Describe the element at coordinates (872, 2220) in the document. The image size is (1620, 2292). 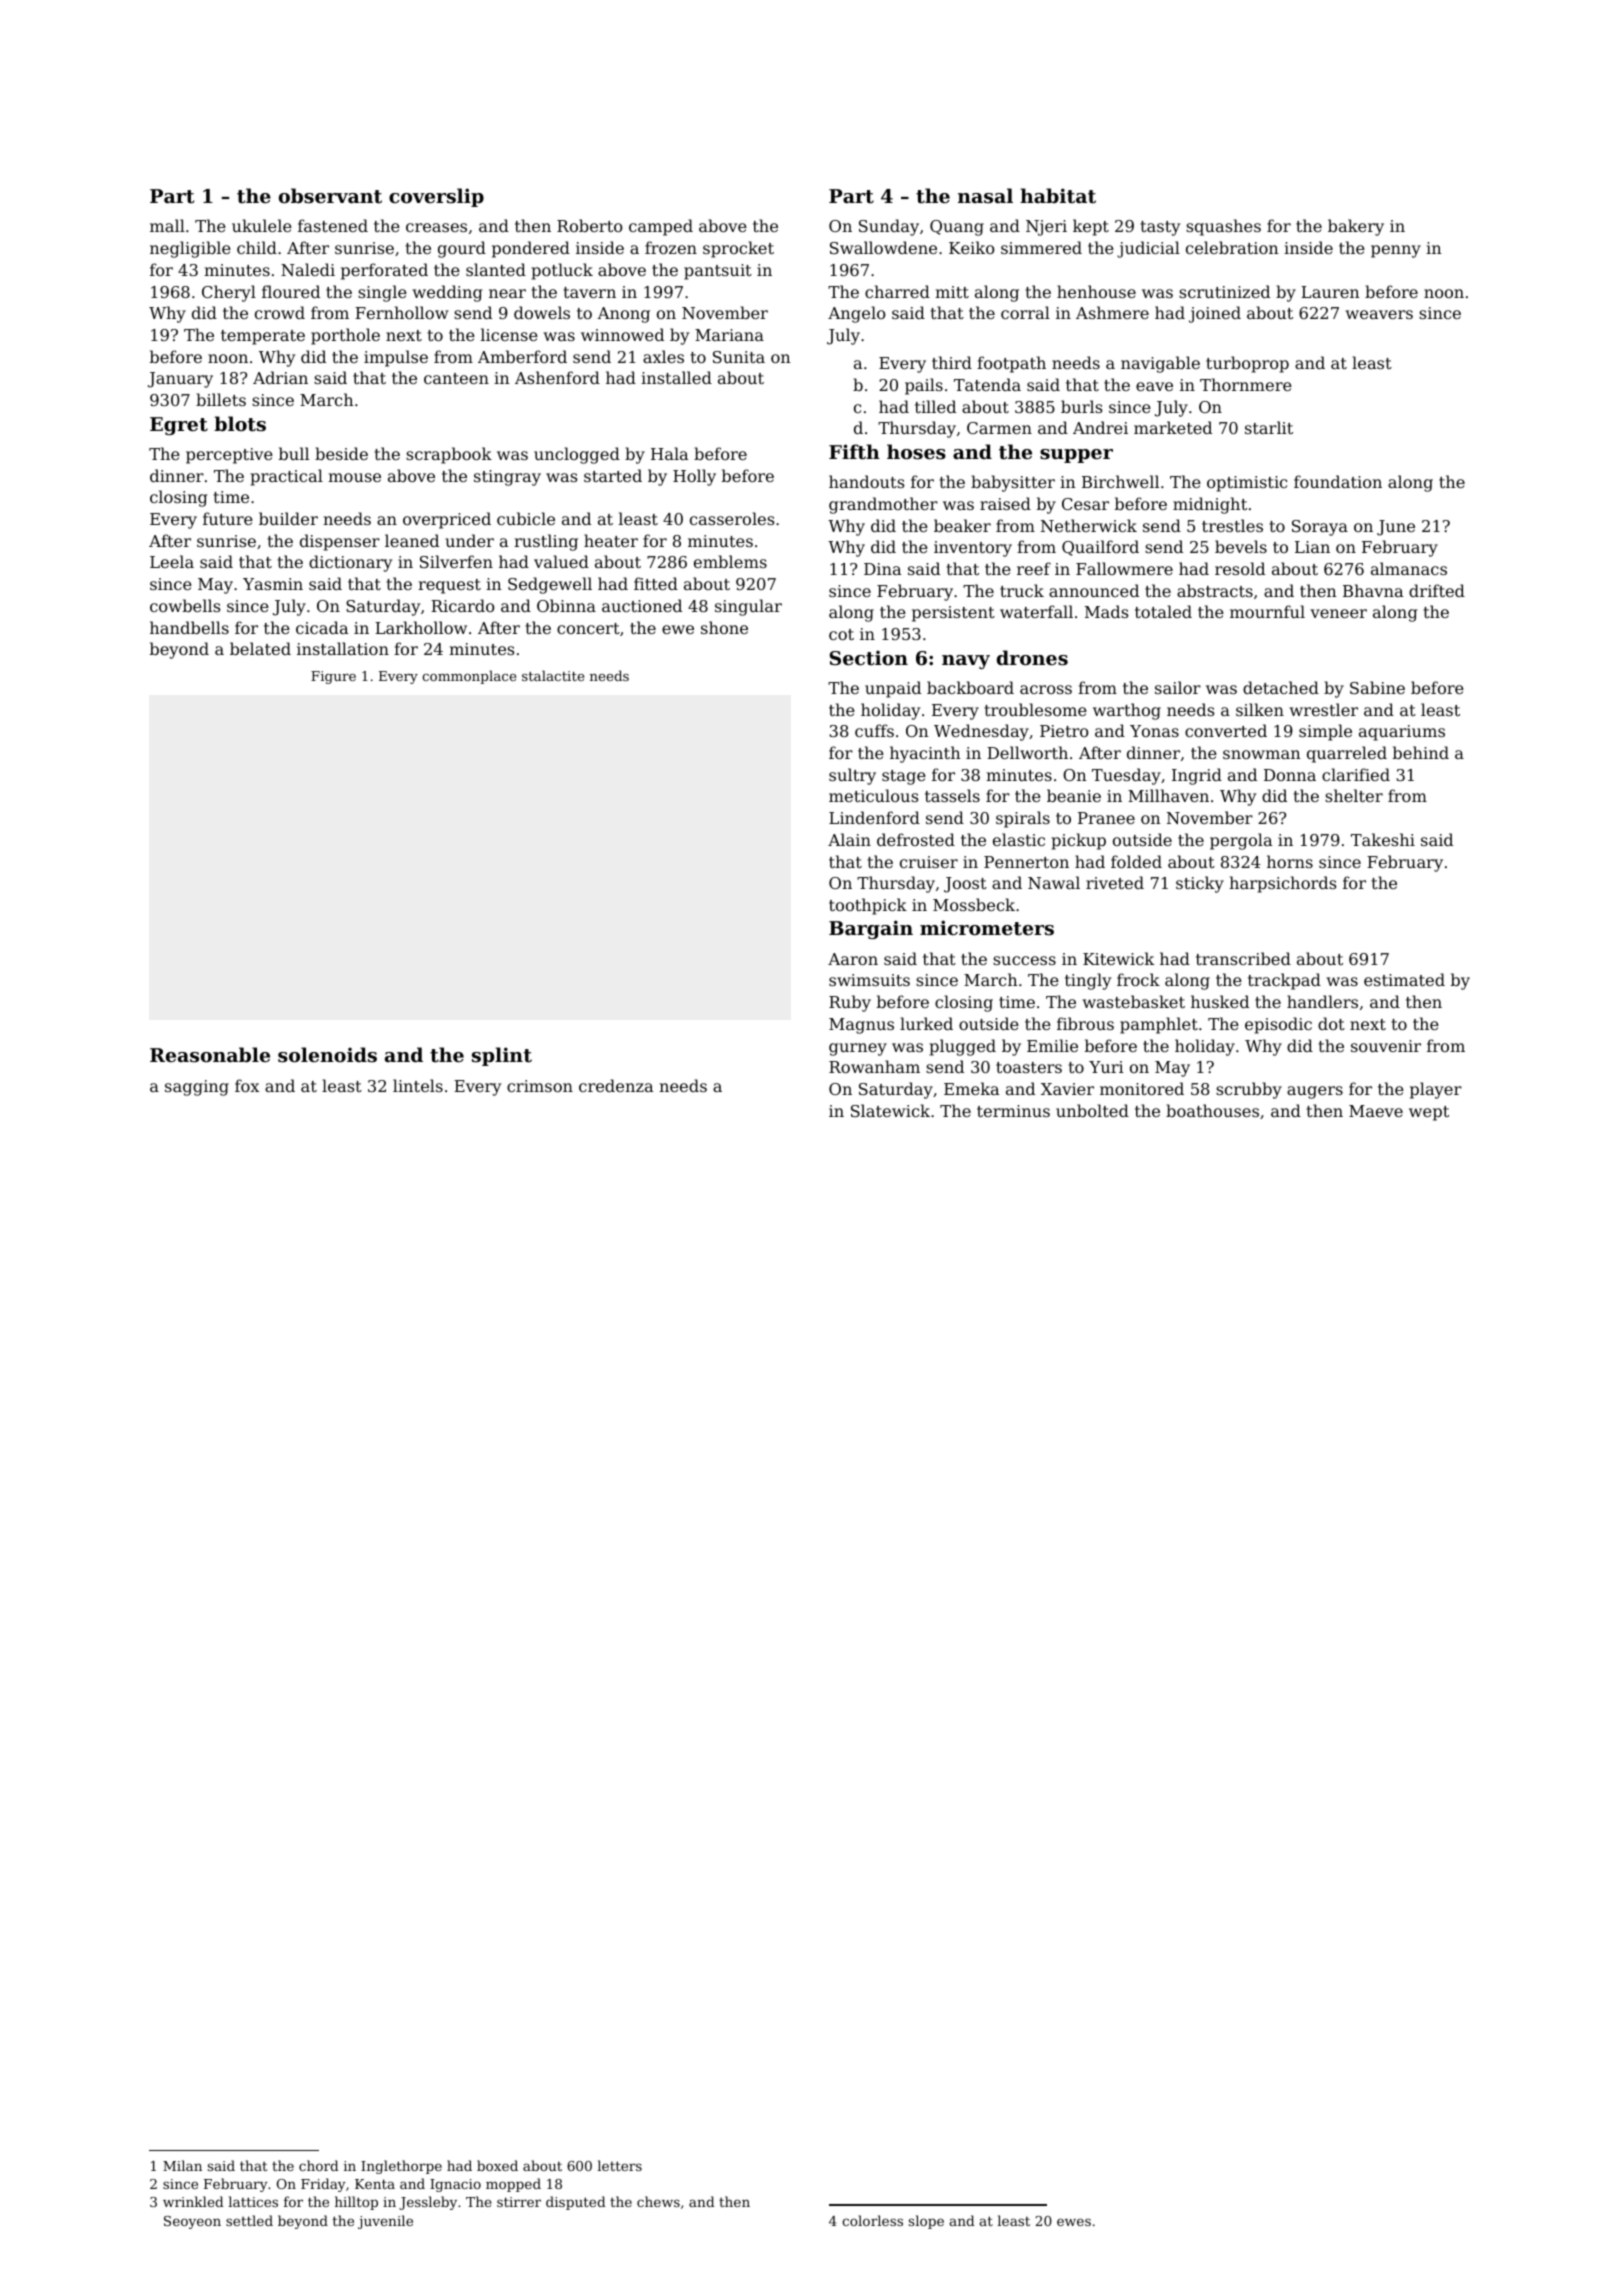
I see `colorless` at that location.
